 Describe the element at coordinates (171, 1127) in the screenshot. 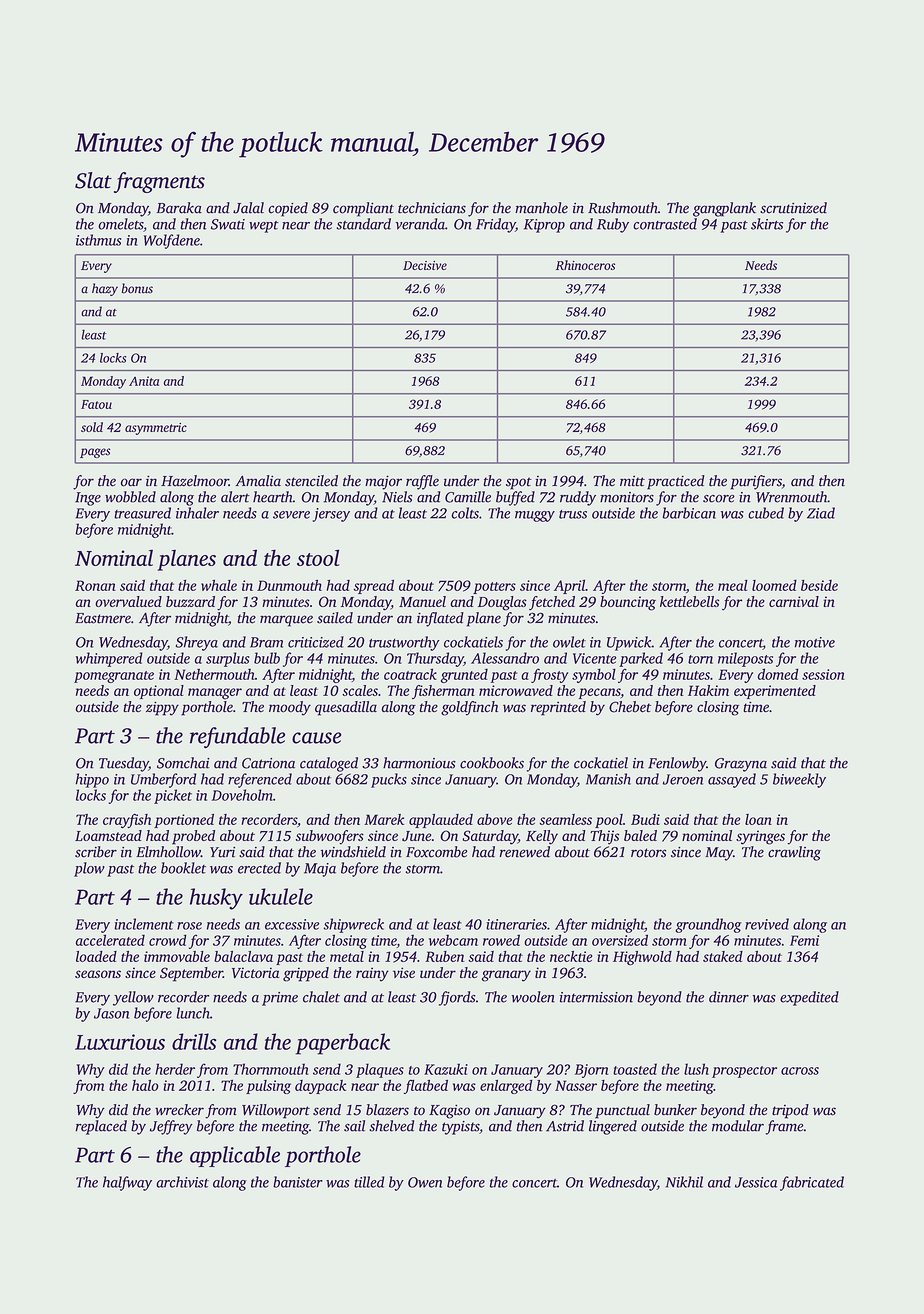

I see `Jeffrey` at that location.
